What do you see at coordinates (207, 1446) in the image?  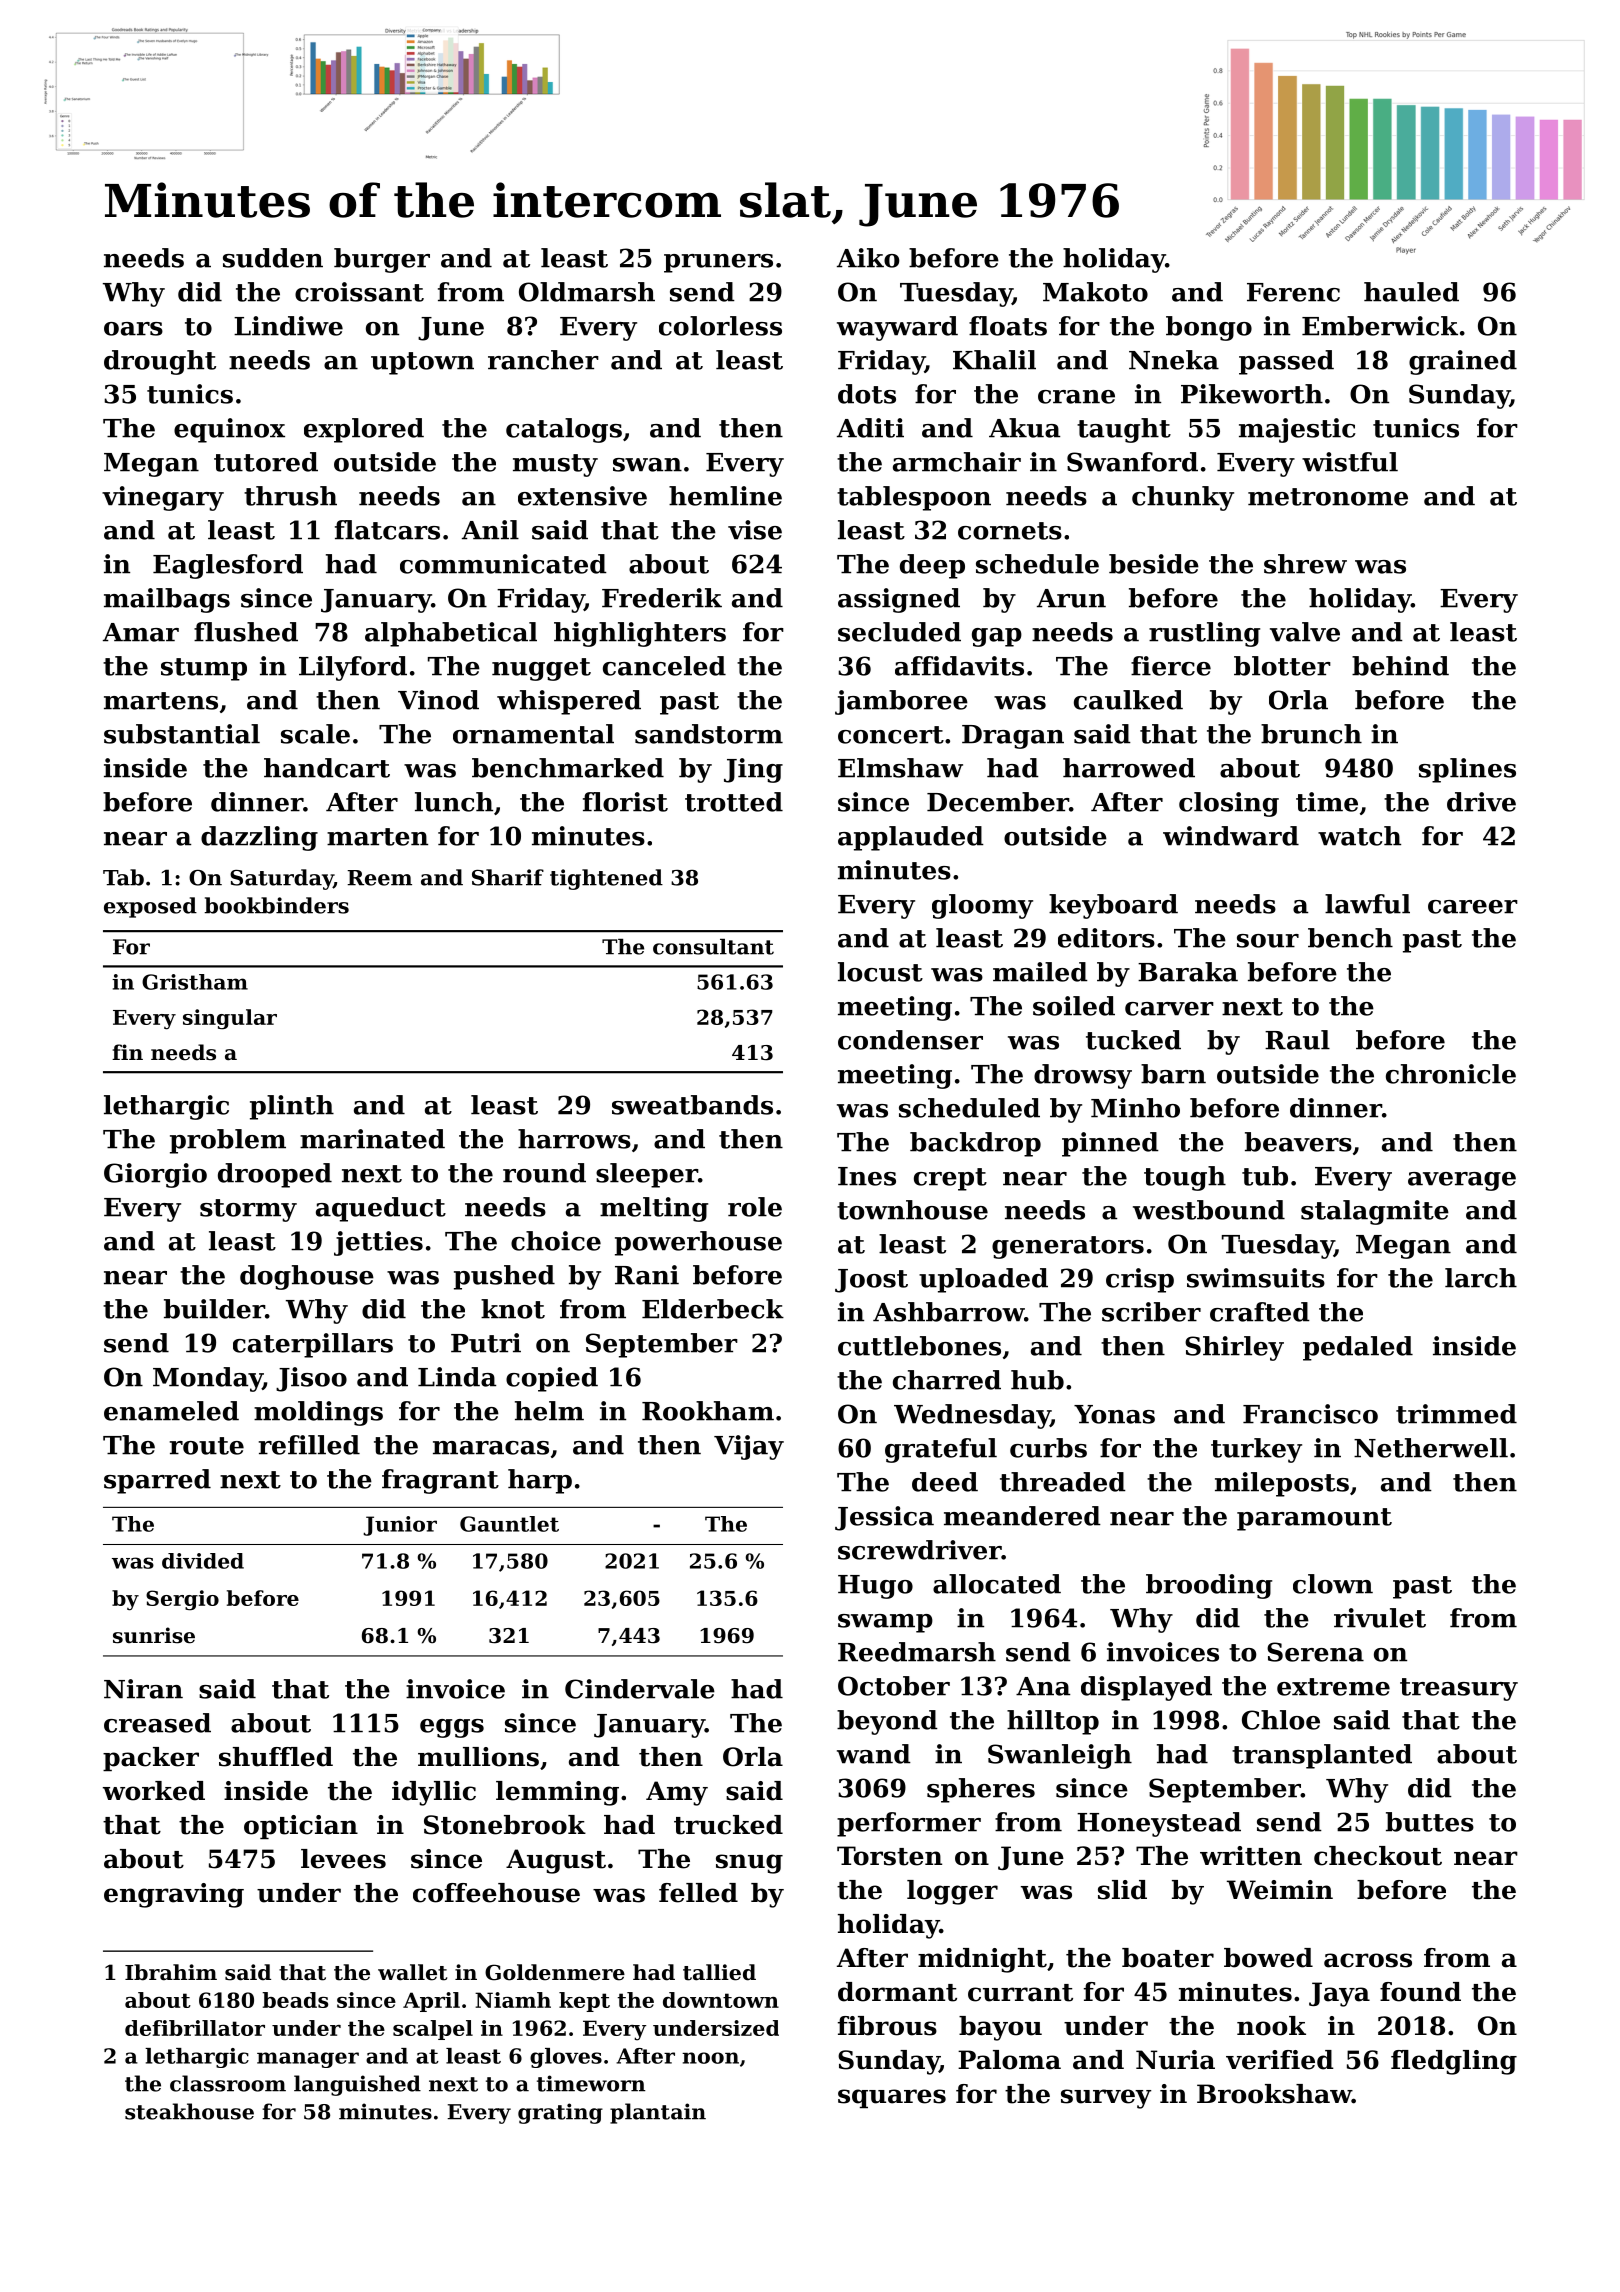 I see `route` at bounding box center [207, 1446].
